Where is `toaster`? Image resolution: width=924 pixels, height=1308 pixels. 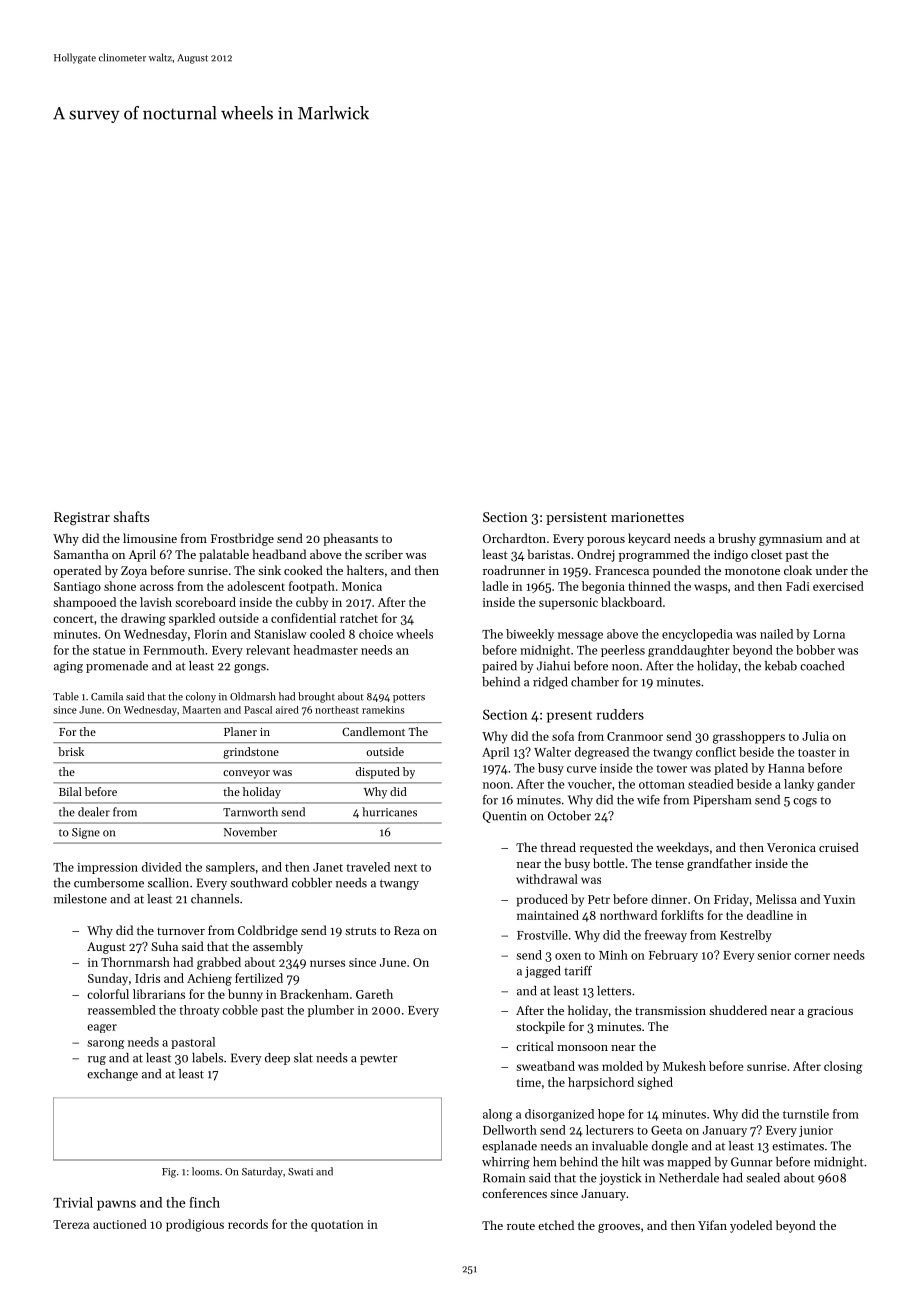
toaster is located at coordinates (817, 753).
